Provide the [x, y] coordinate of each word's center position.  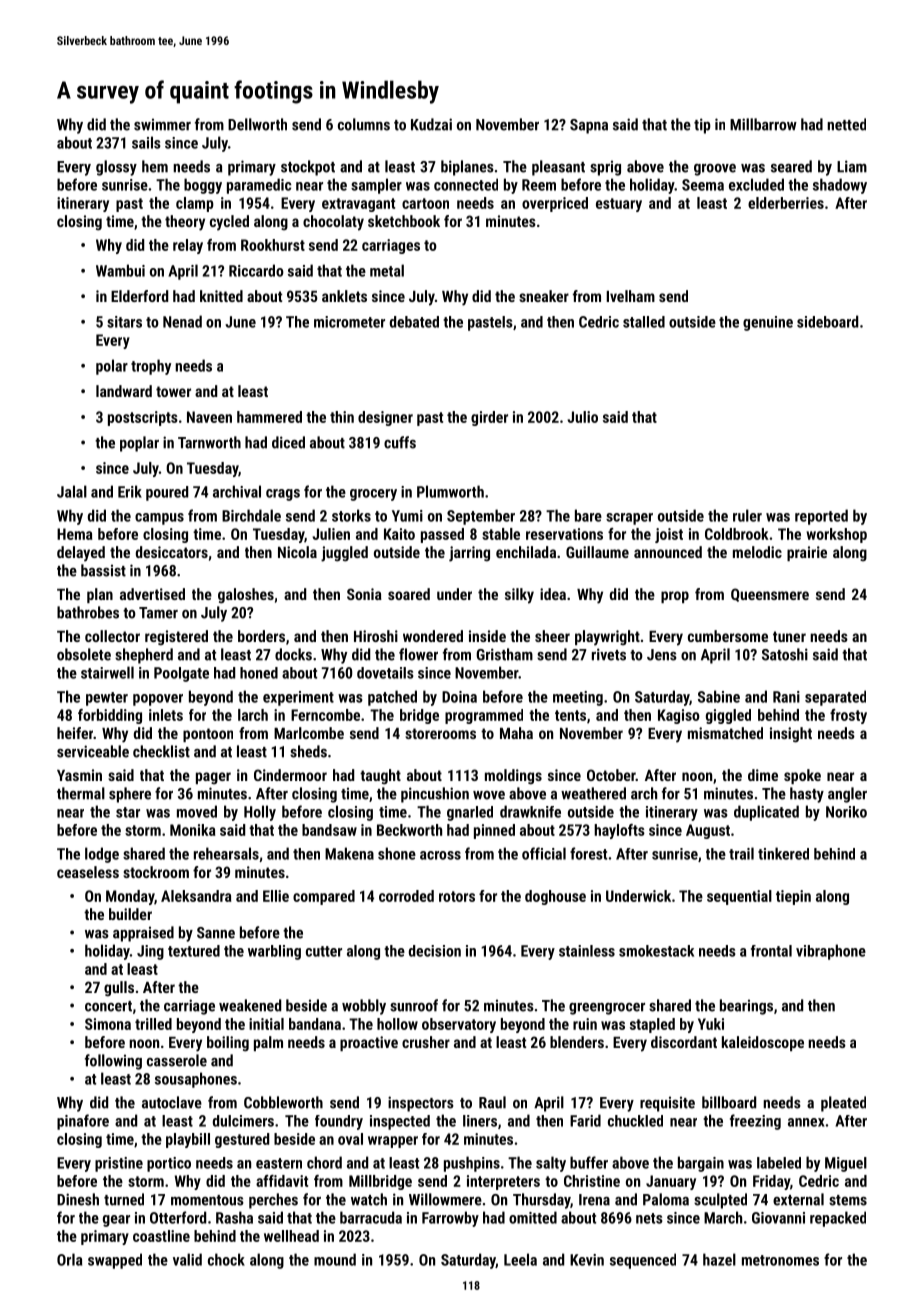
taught [380, 777]
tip [702, 126]
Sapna [589, 126]
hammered [269, 417]
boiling [228, 1044]
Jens [662, 655]
